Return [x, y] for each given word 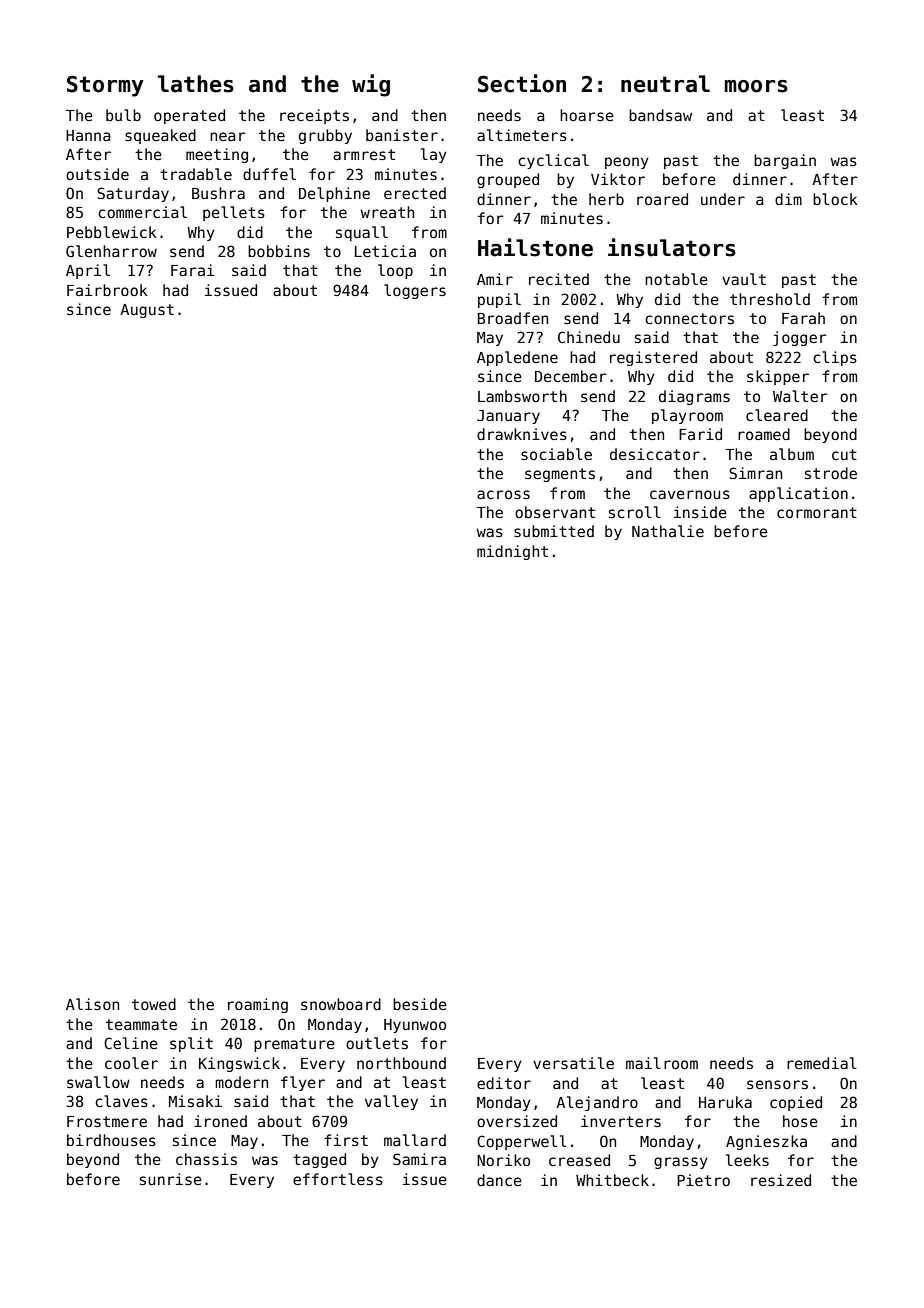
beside [420, 1004]
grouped [508, 180]
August [147, 311]
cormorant [817, 512]
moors [756, 86]
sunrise [171, 1179]
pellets [234, 213]
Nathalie [668, 531]
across [503, 494]
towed [154, 1004]
